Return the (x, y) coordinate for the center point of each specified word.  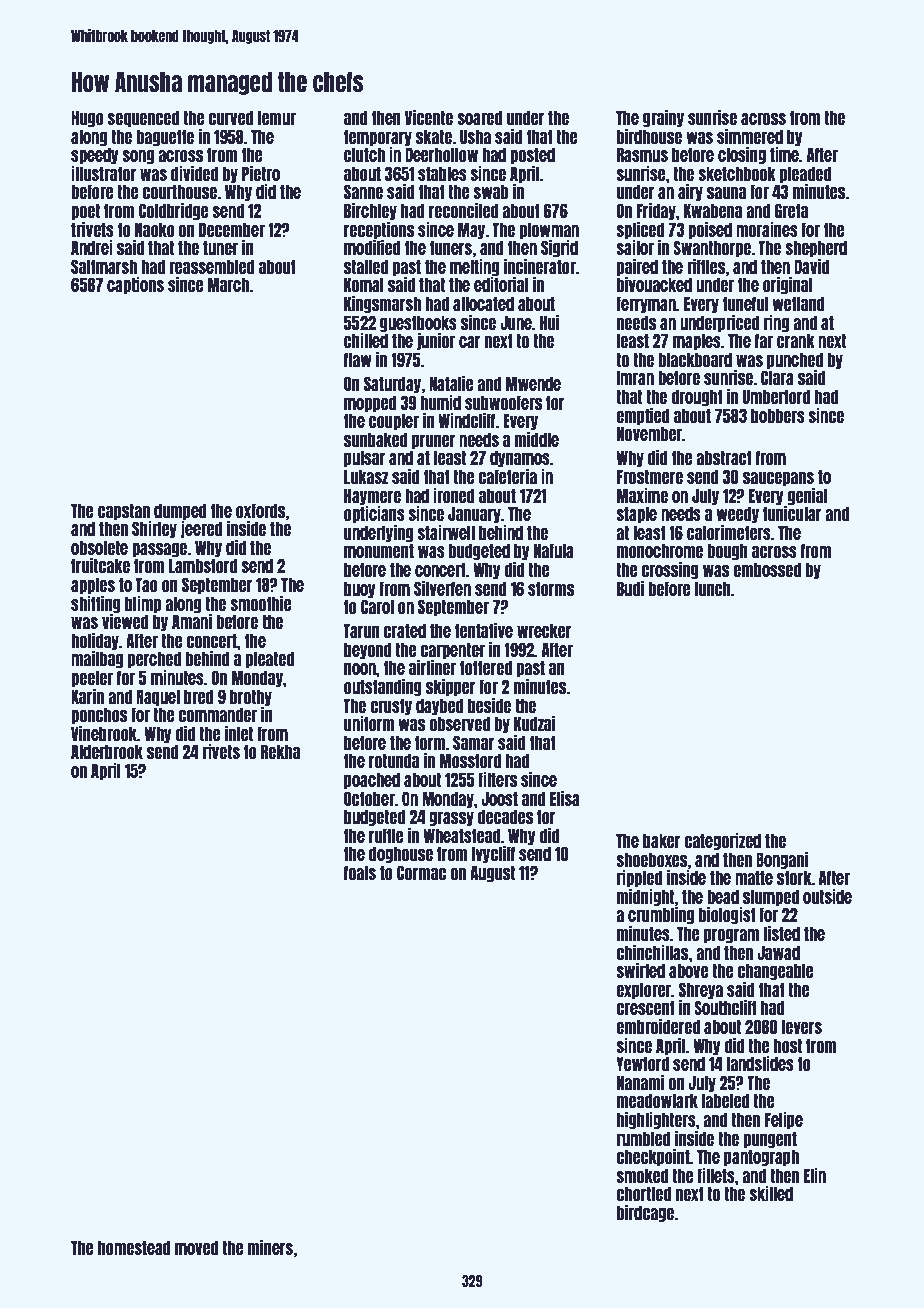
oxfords (261, 510)
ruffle (386, 835)
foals (360, 872)
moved (197, 1247)
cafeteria (507, 476)
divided (194, 173)
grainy (663, 118)
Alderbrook (107, 751)
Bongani (782, 860)
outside (827, 896)
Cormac (421, 872)
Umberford (776, 396)
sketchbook (737, 173)
